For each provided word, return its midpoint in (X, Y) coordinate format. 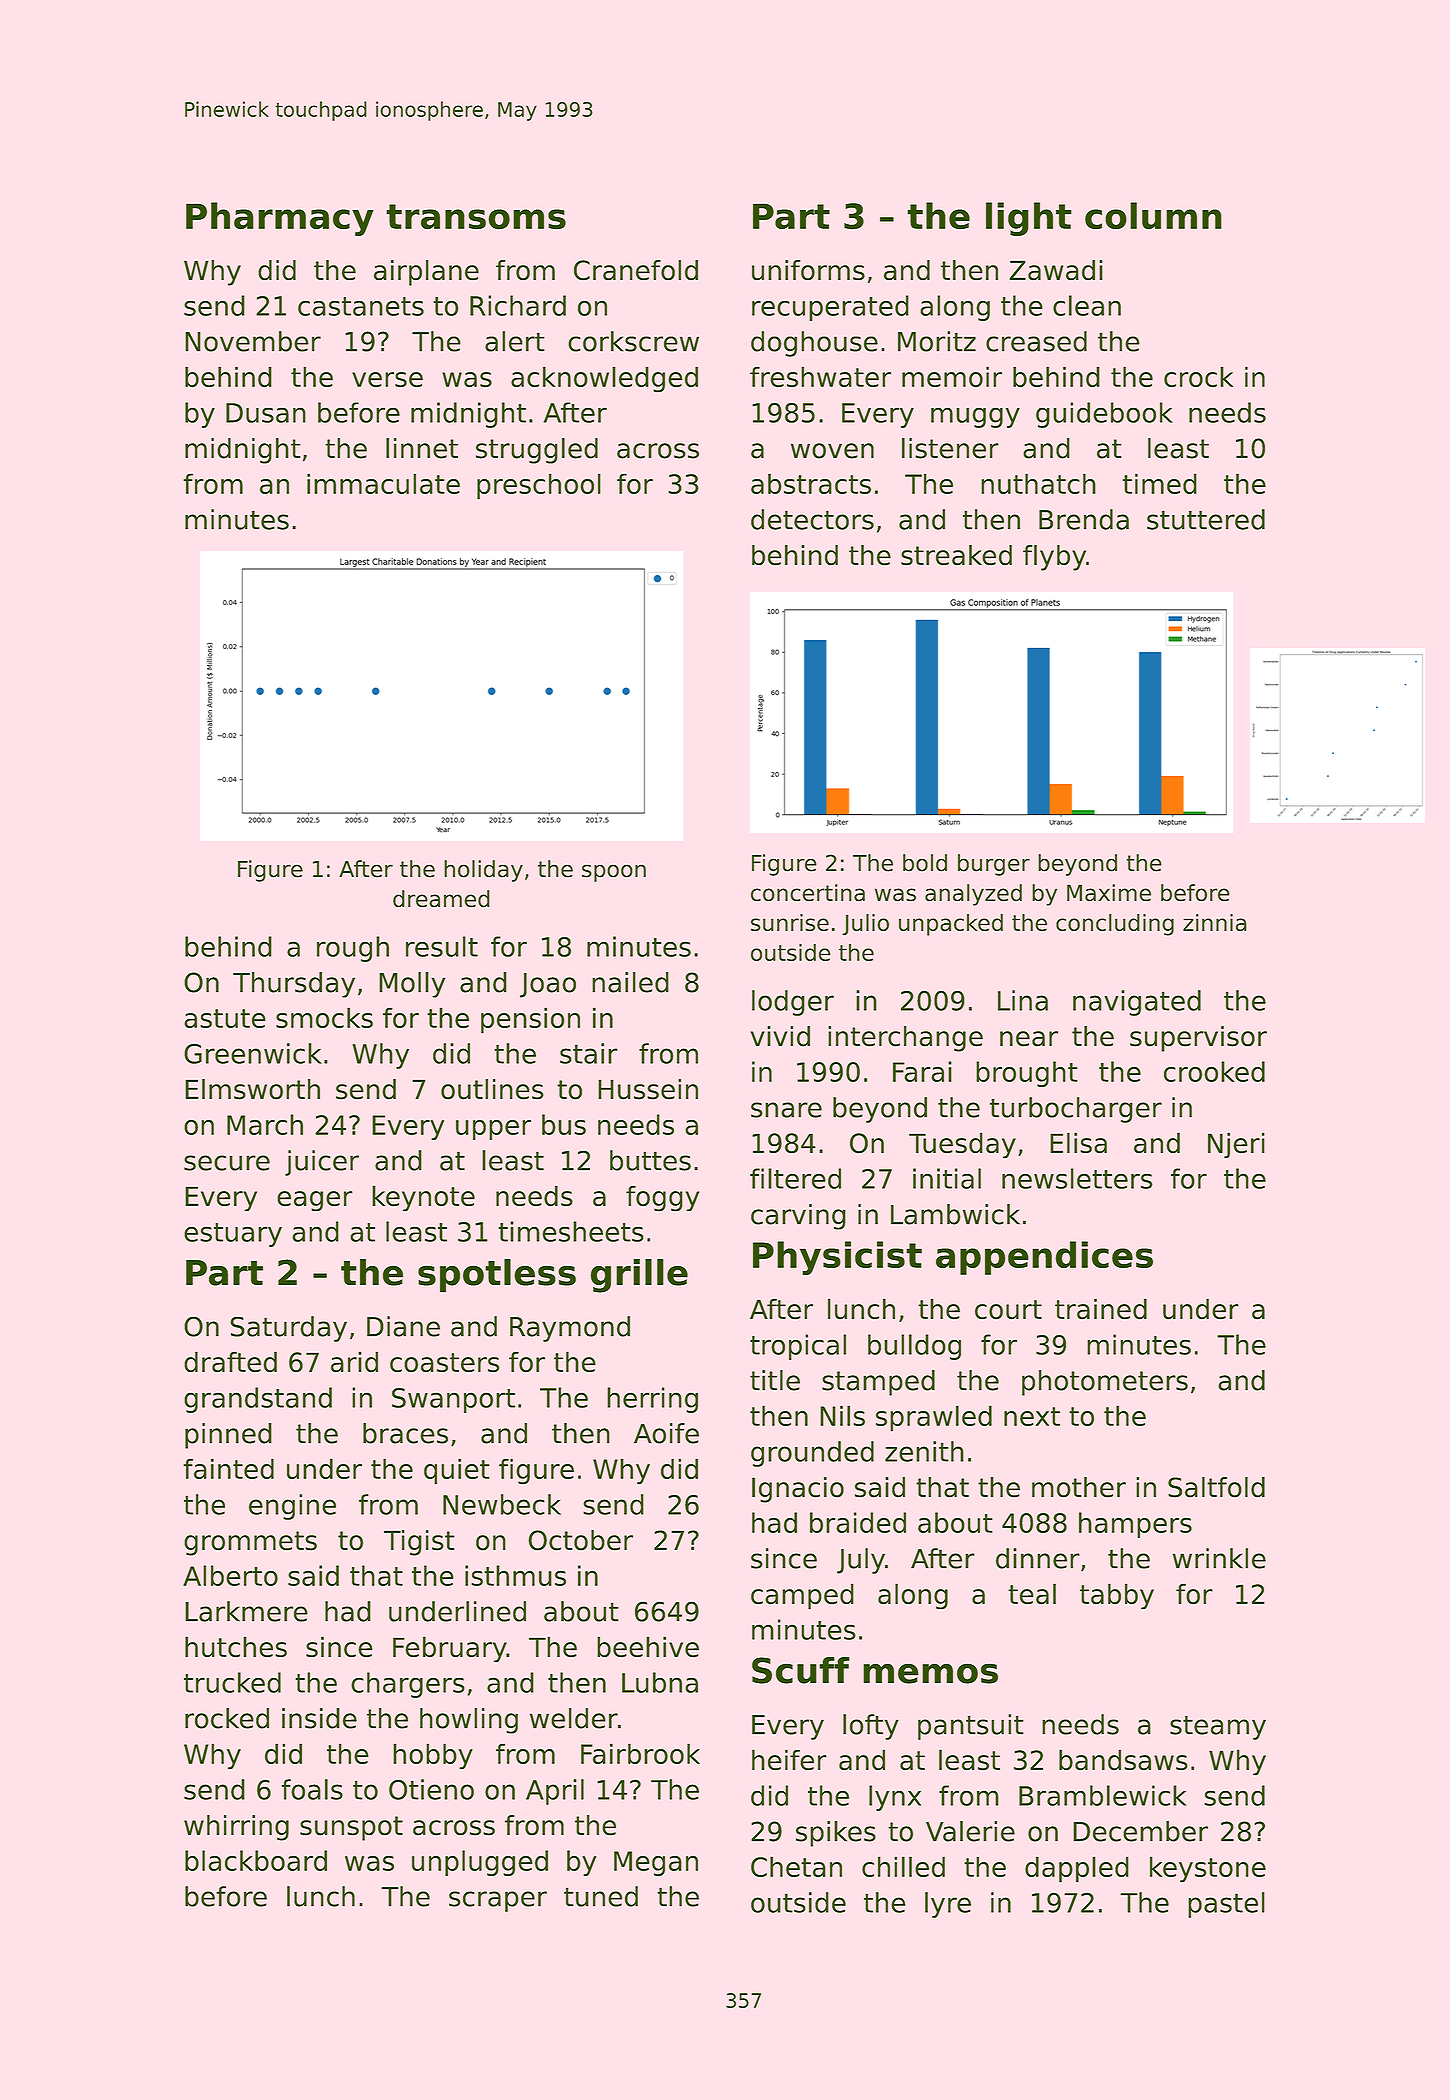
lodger (793, 1003)
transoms (476, 217)
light (1029, 219)
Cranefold (636, 270)
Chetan (796, 1866)
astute (225, 1018)
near (1029, 1039)
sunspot (351, 1828)
